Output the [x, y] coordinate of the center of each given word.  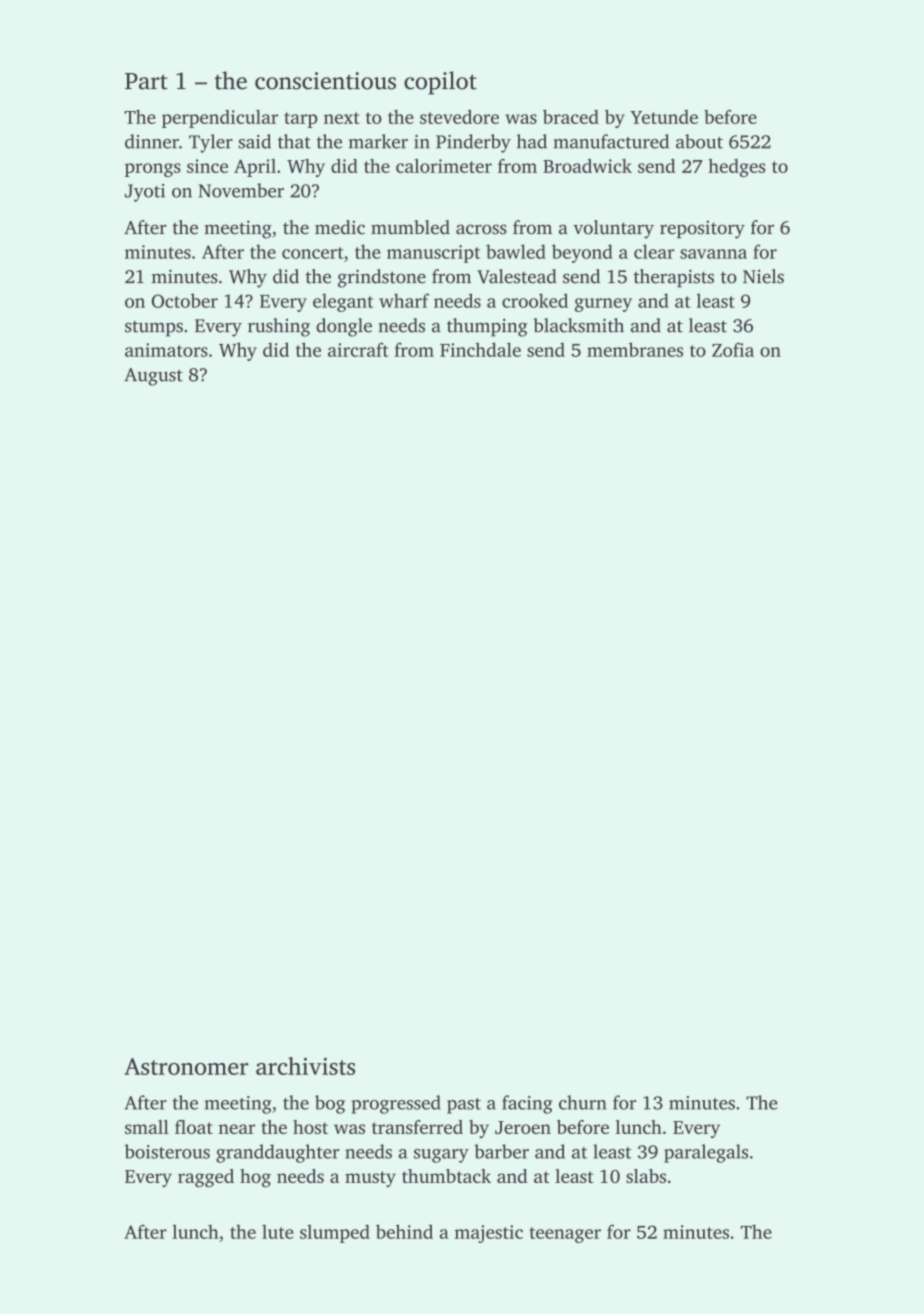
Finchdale [480, 349]
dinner [152, 141]
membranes [635, 349]
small [147, 1127]
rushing [279, 327]
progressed [396, 1104]
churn [582, 1102]
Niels [763, 276]
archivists [305, 1066]
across [481, 229]
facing [527, 1104]
